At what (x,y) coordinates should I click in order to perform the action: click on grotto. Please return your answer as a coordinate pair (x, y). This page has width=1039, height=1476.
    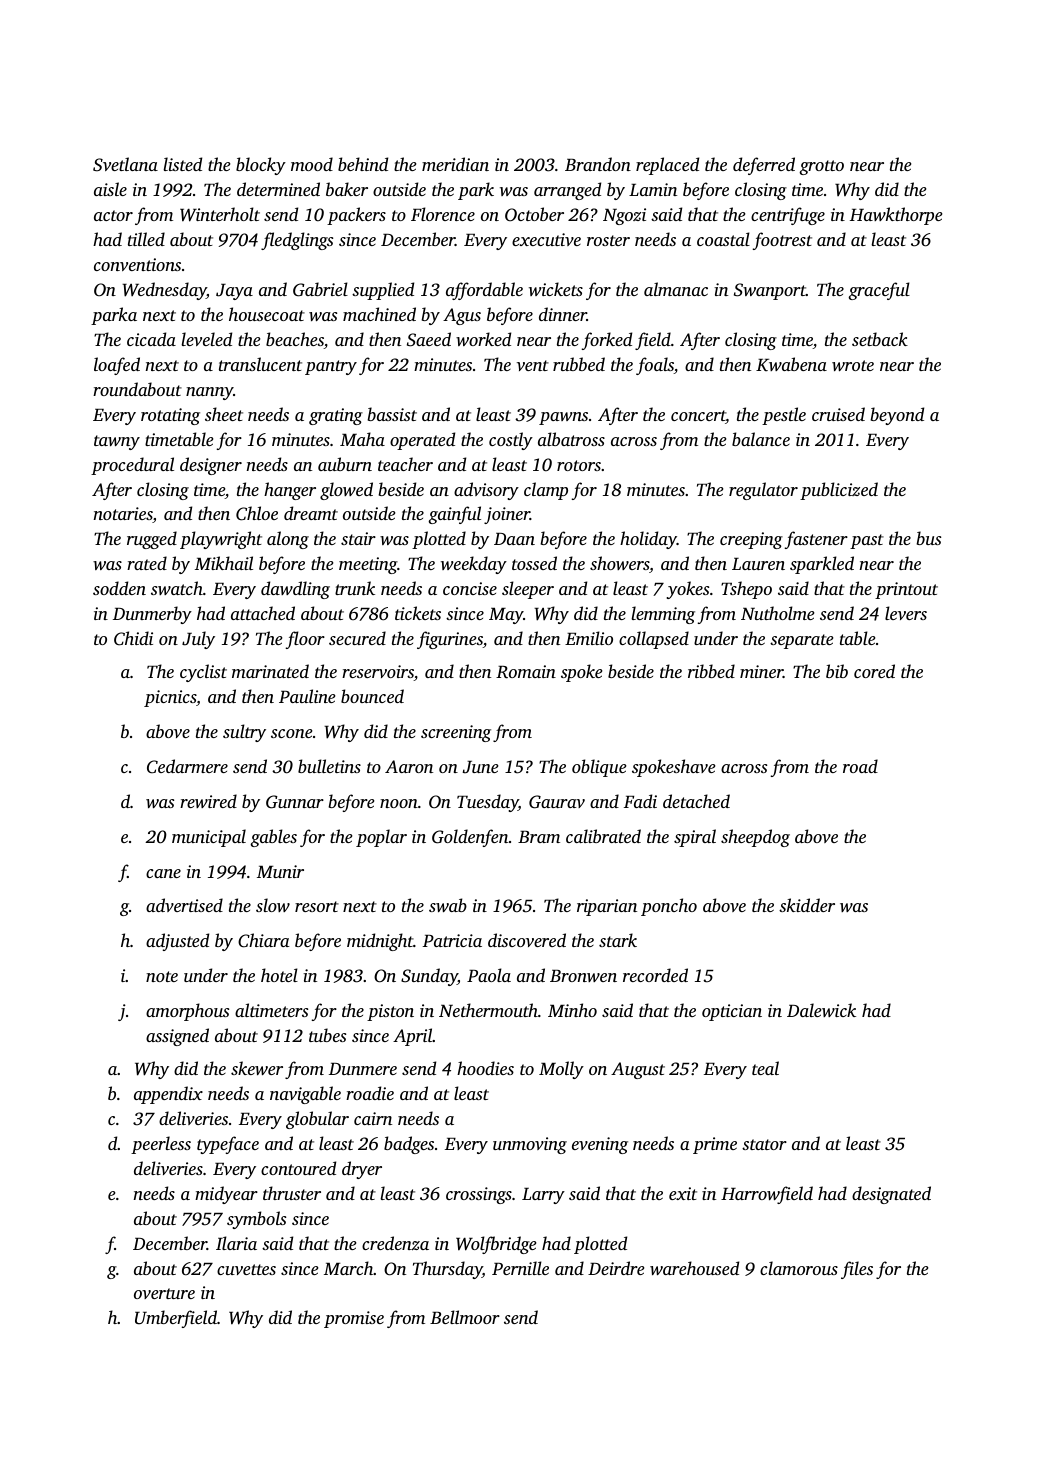
    Looking at the image, I should click on (821, 167).
